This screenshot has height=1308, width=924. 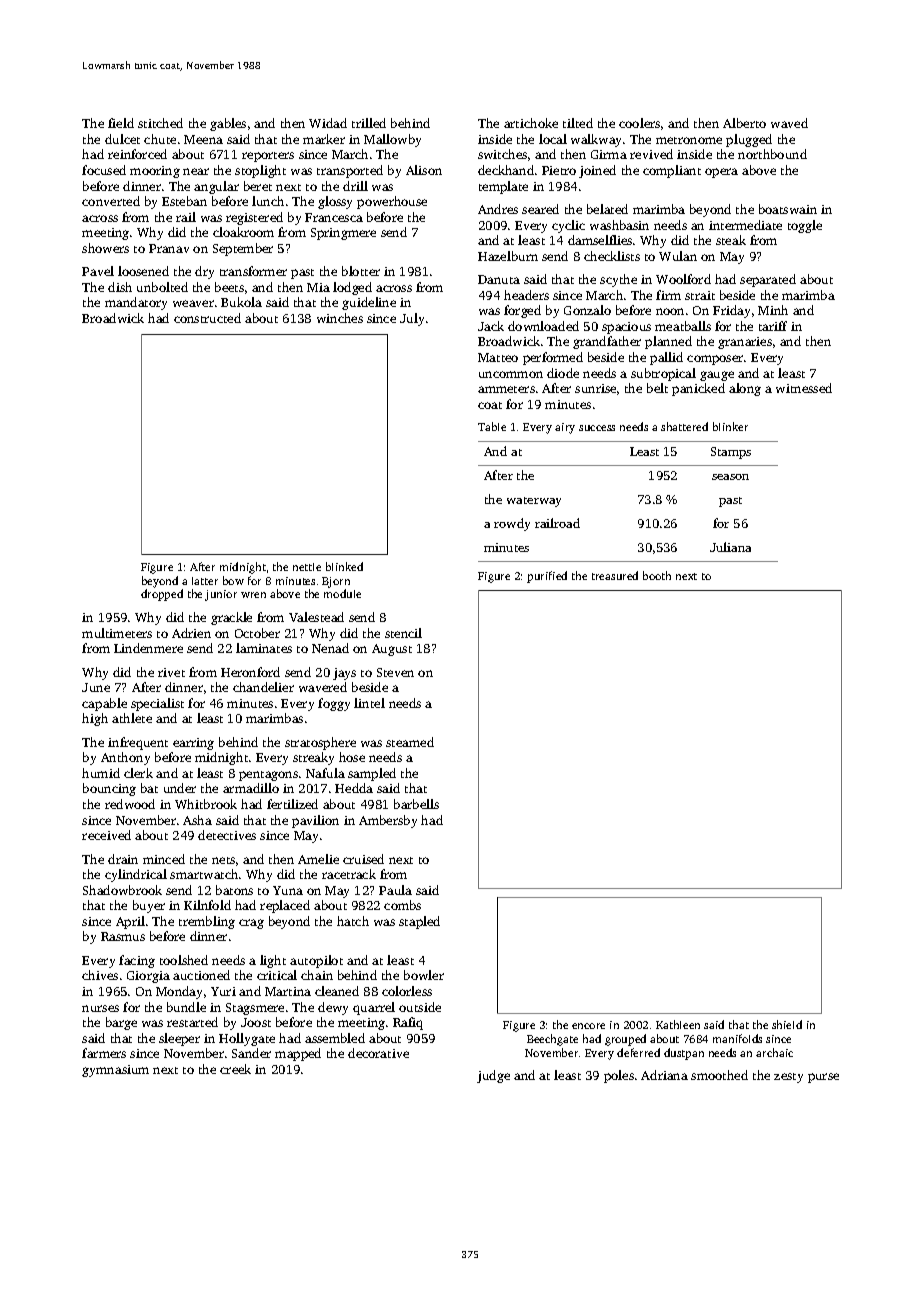 I want to click on shield, so click(x=787, y=1024).
